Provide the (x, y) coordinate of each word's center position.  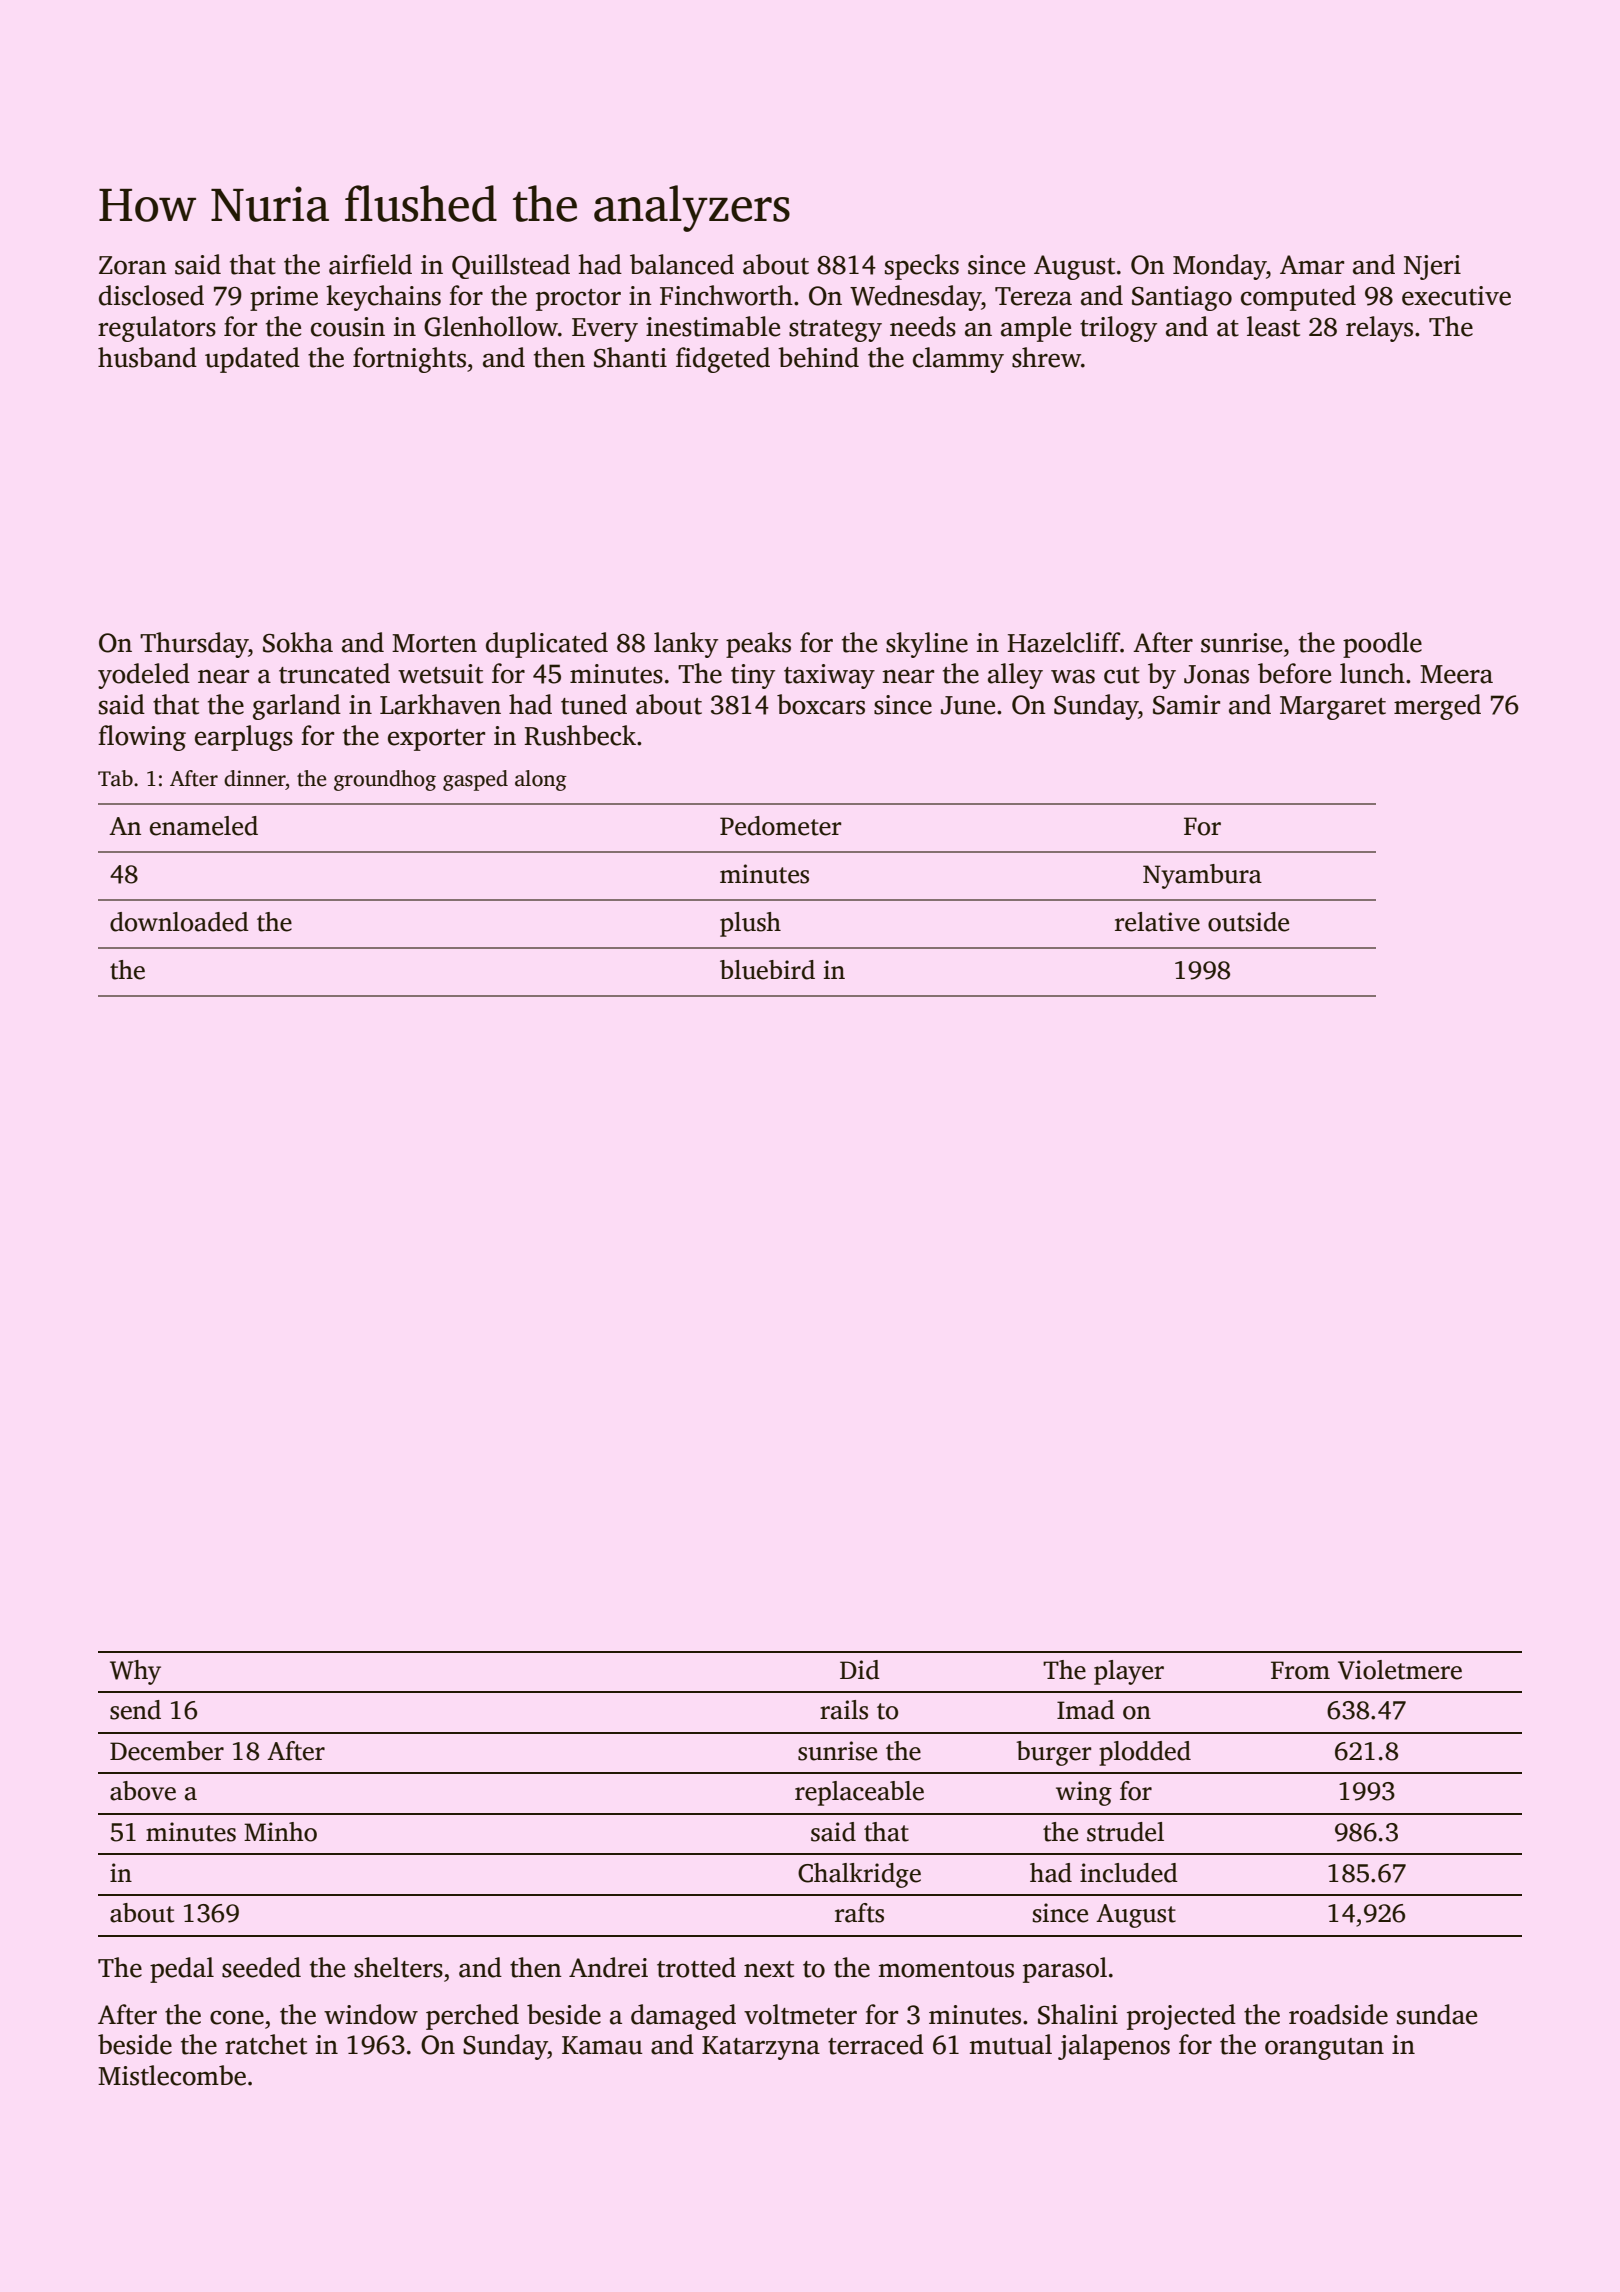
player (1129, 1672)
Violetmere (1400, 1670)
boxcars (821, 704)
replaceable (859, 1793)
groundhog (385, 780)
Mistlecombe (172, 2075)
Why (135, 1672)
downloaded (179, 922)
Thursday (194, 645)
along (541, 780)
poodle (1382, 645)
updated (252, 360)
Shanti (630, 357)
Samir (1186, 705)
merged (1437, 707)
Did (860, 1670)
